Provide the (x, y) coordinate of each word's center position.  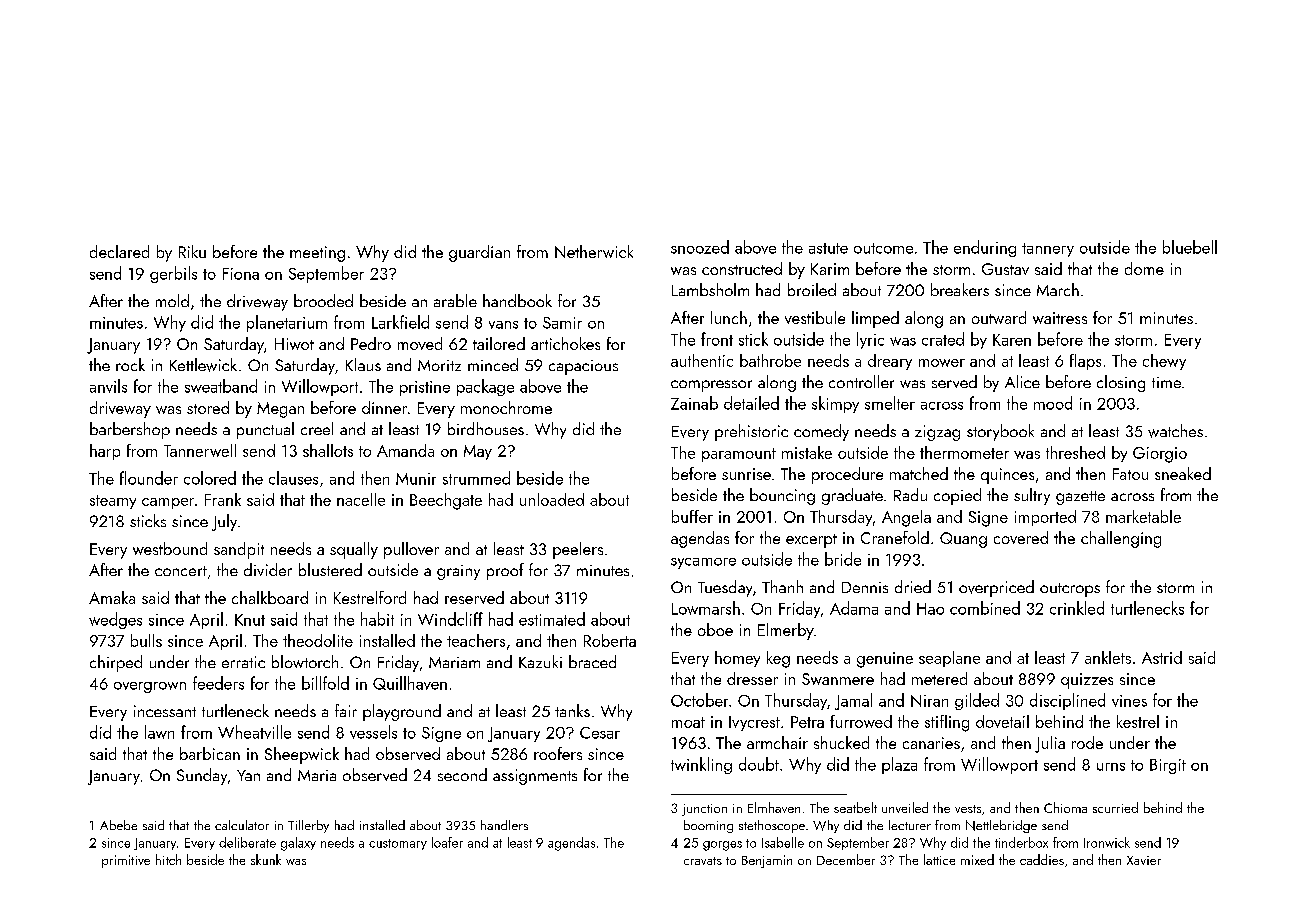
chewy (1164, 362)
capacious (583, 367)
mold (172, 300)
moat (688, 722)
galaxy (298, 844)
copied (957, 496)
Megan (280, 410)
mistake (807, 452)
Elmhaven (774, 807)
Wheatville (254, 732)
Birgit (1168, 766)
